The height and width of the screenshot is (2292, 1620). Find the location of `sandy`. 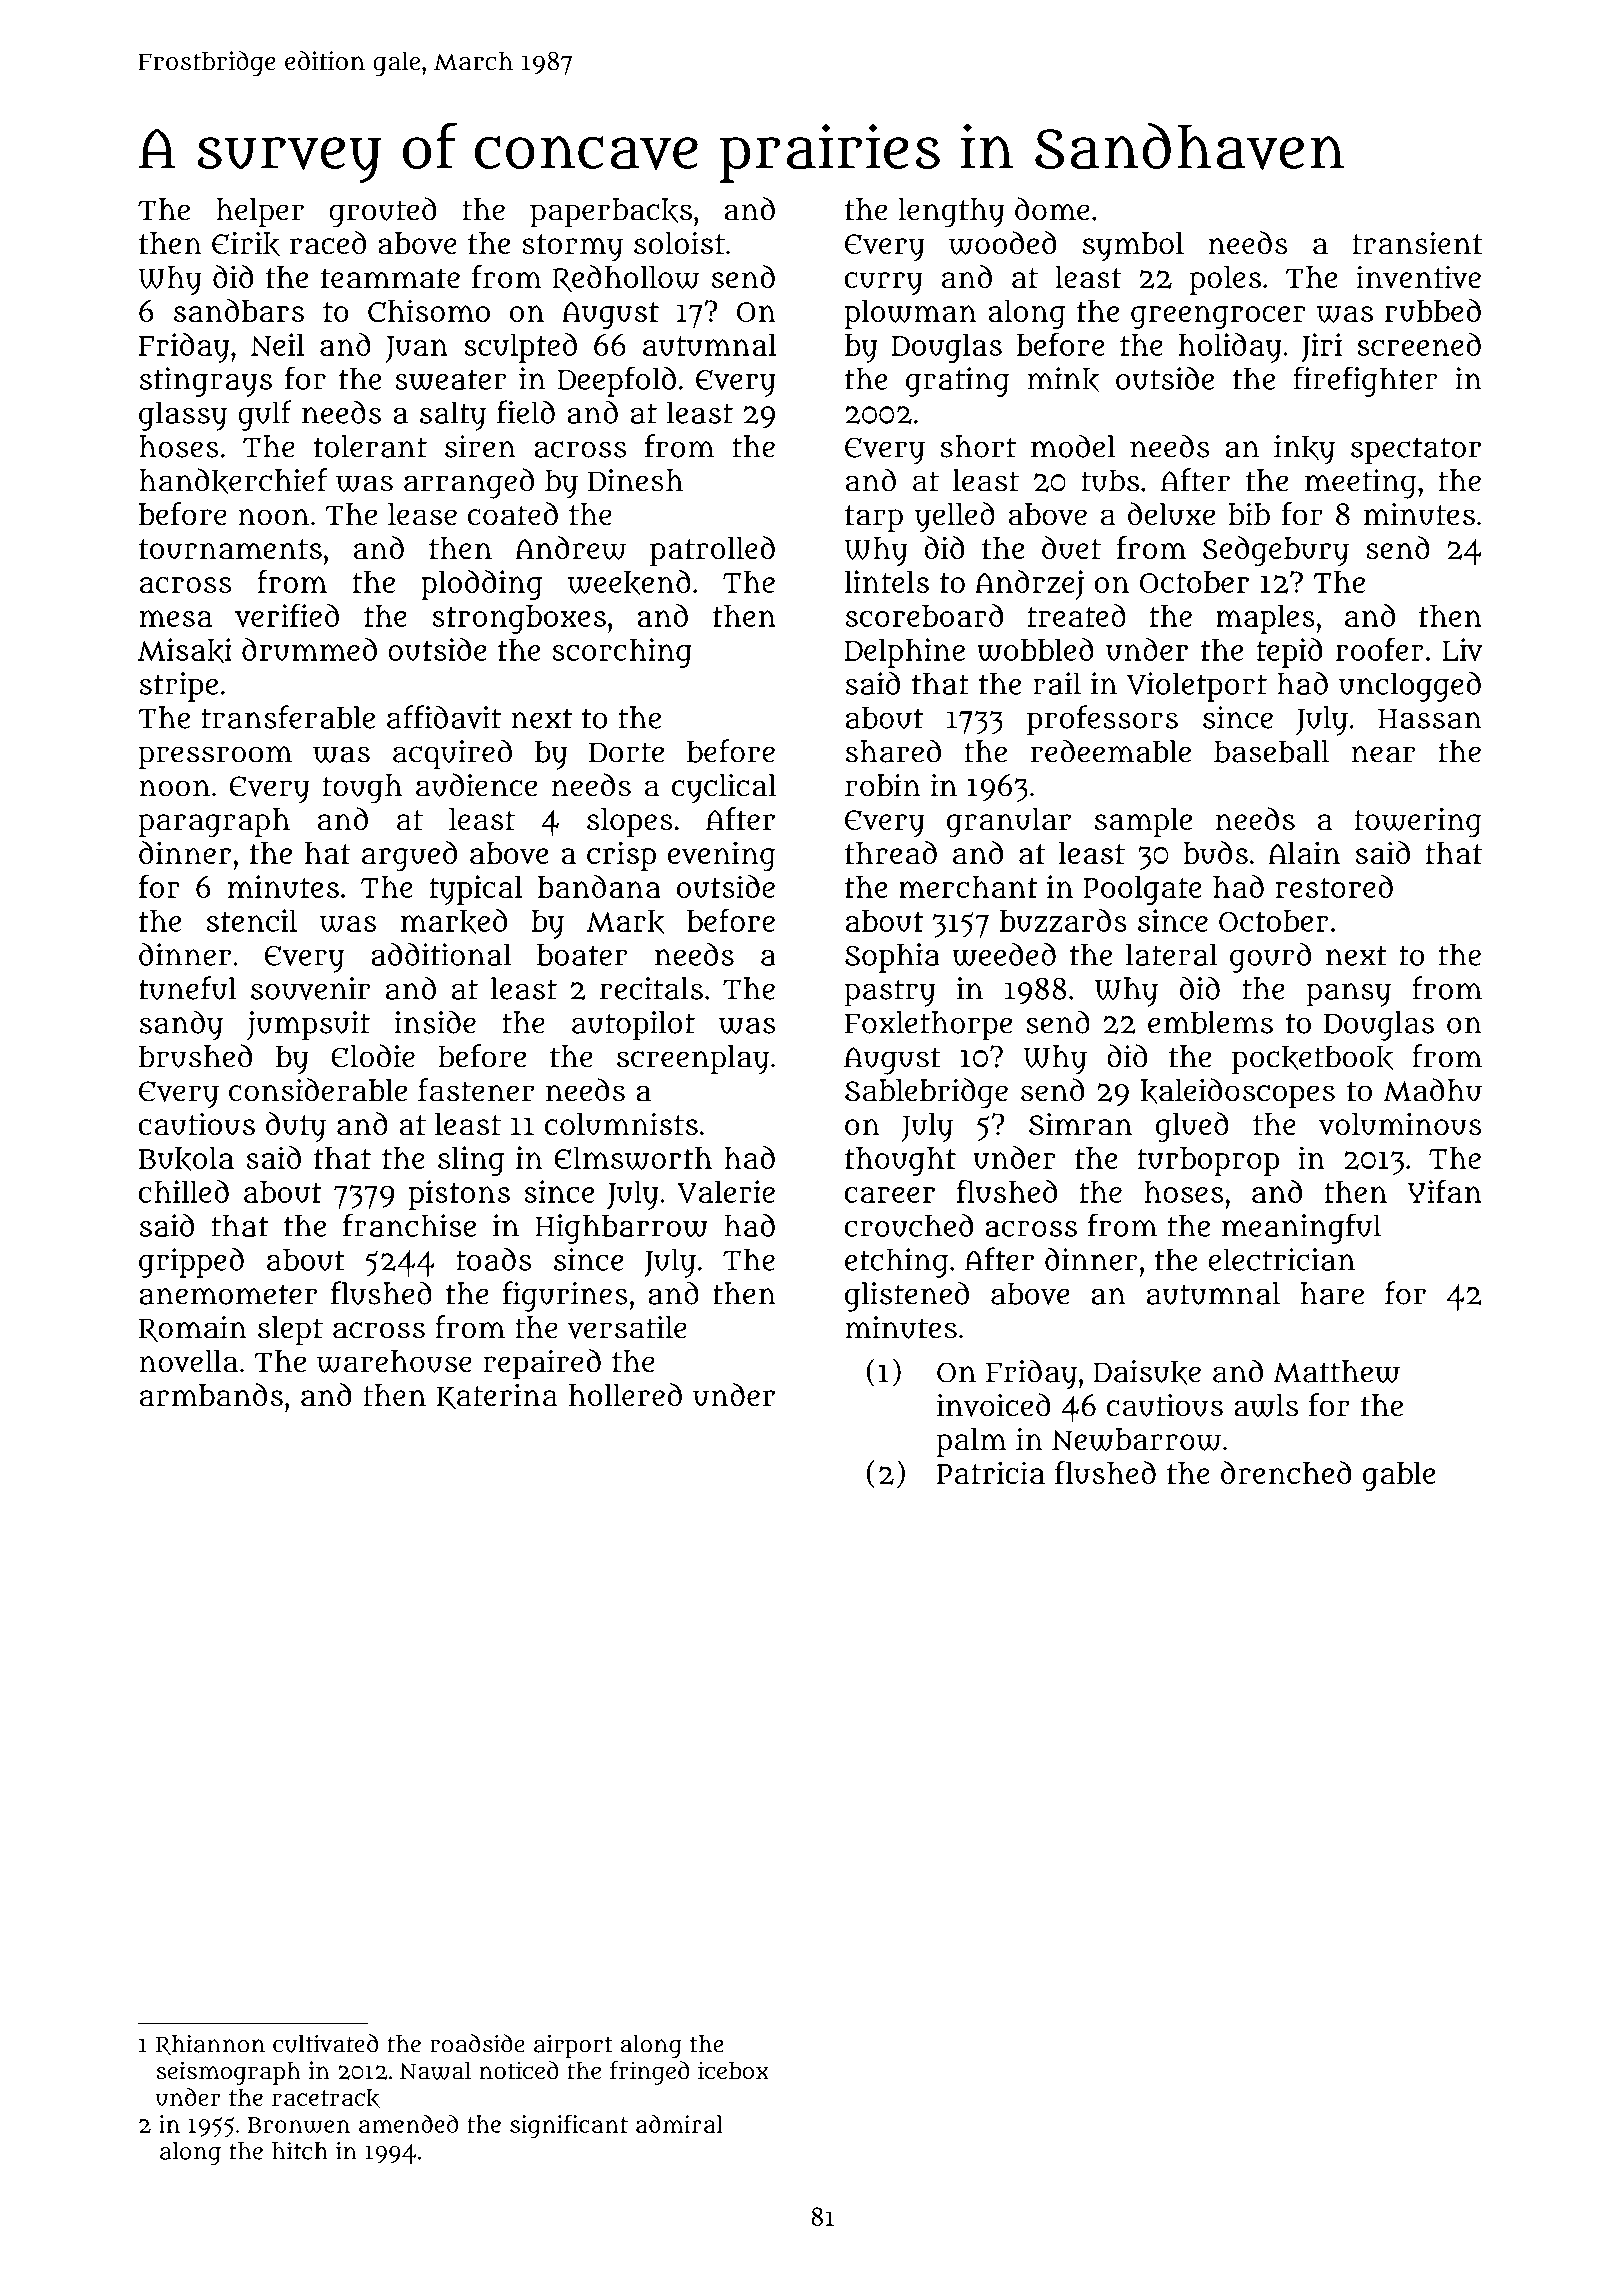

sandy is located at coordinates (181, 1025).
